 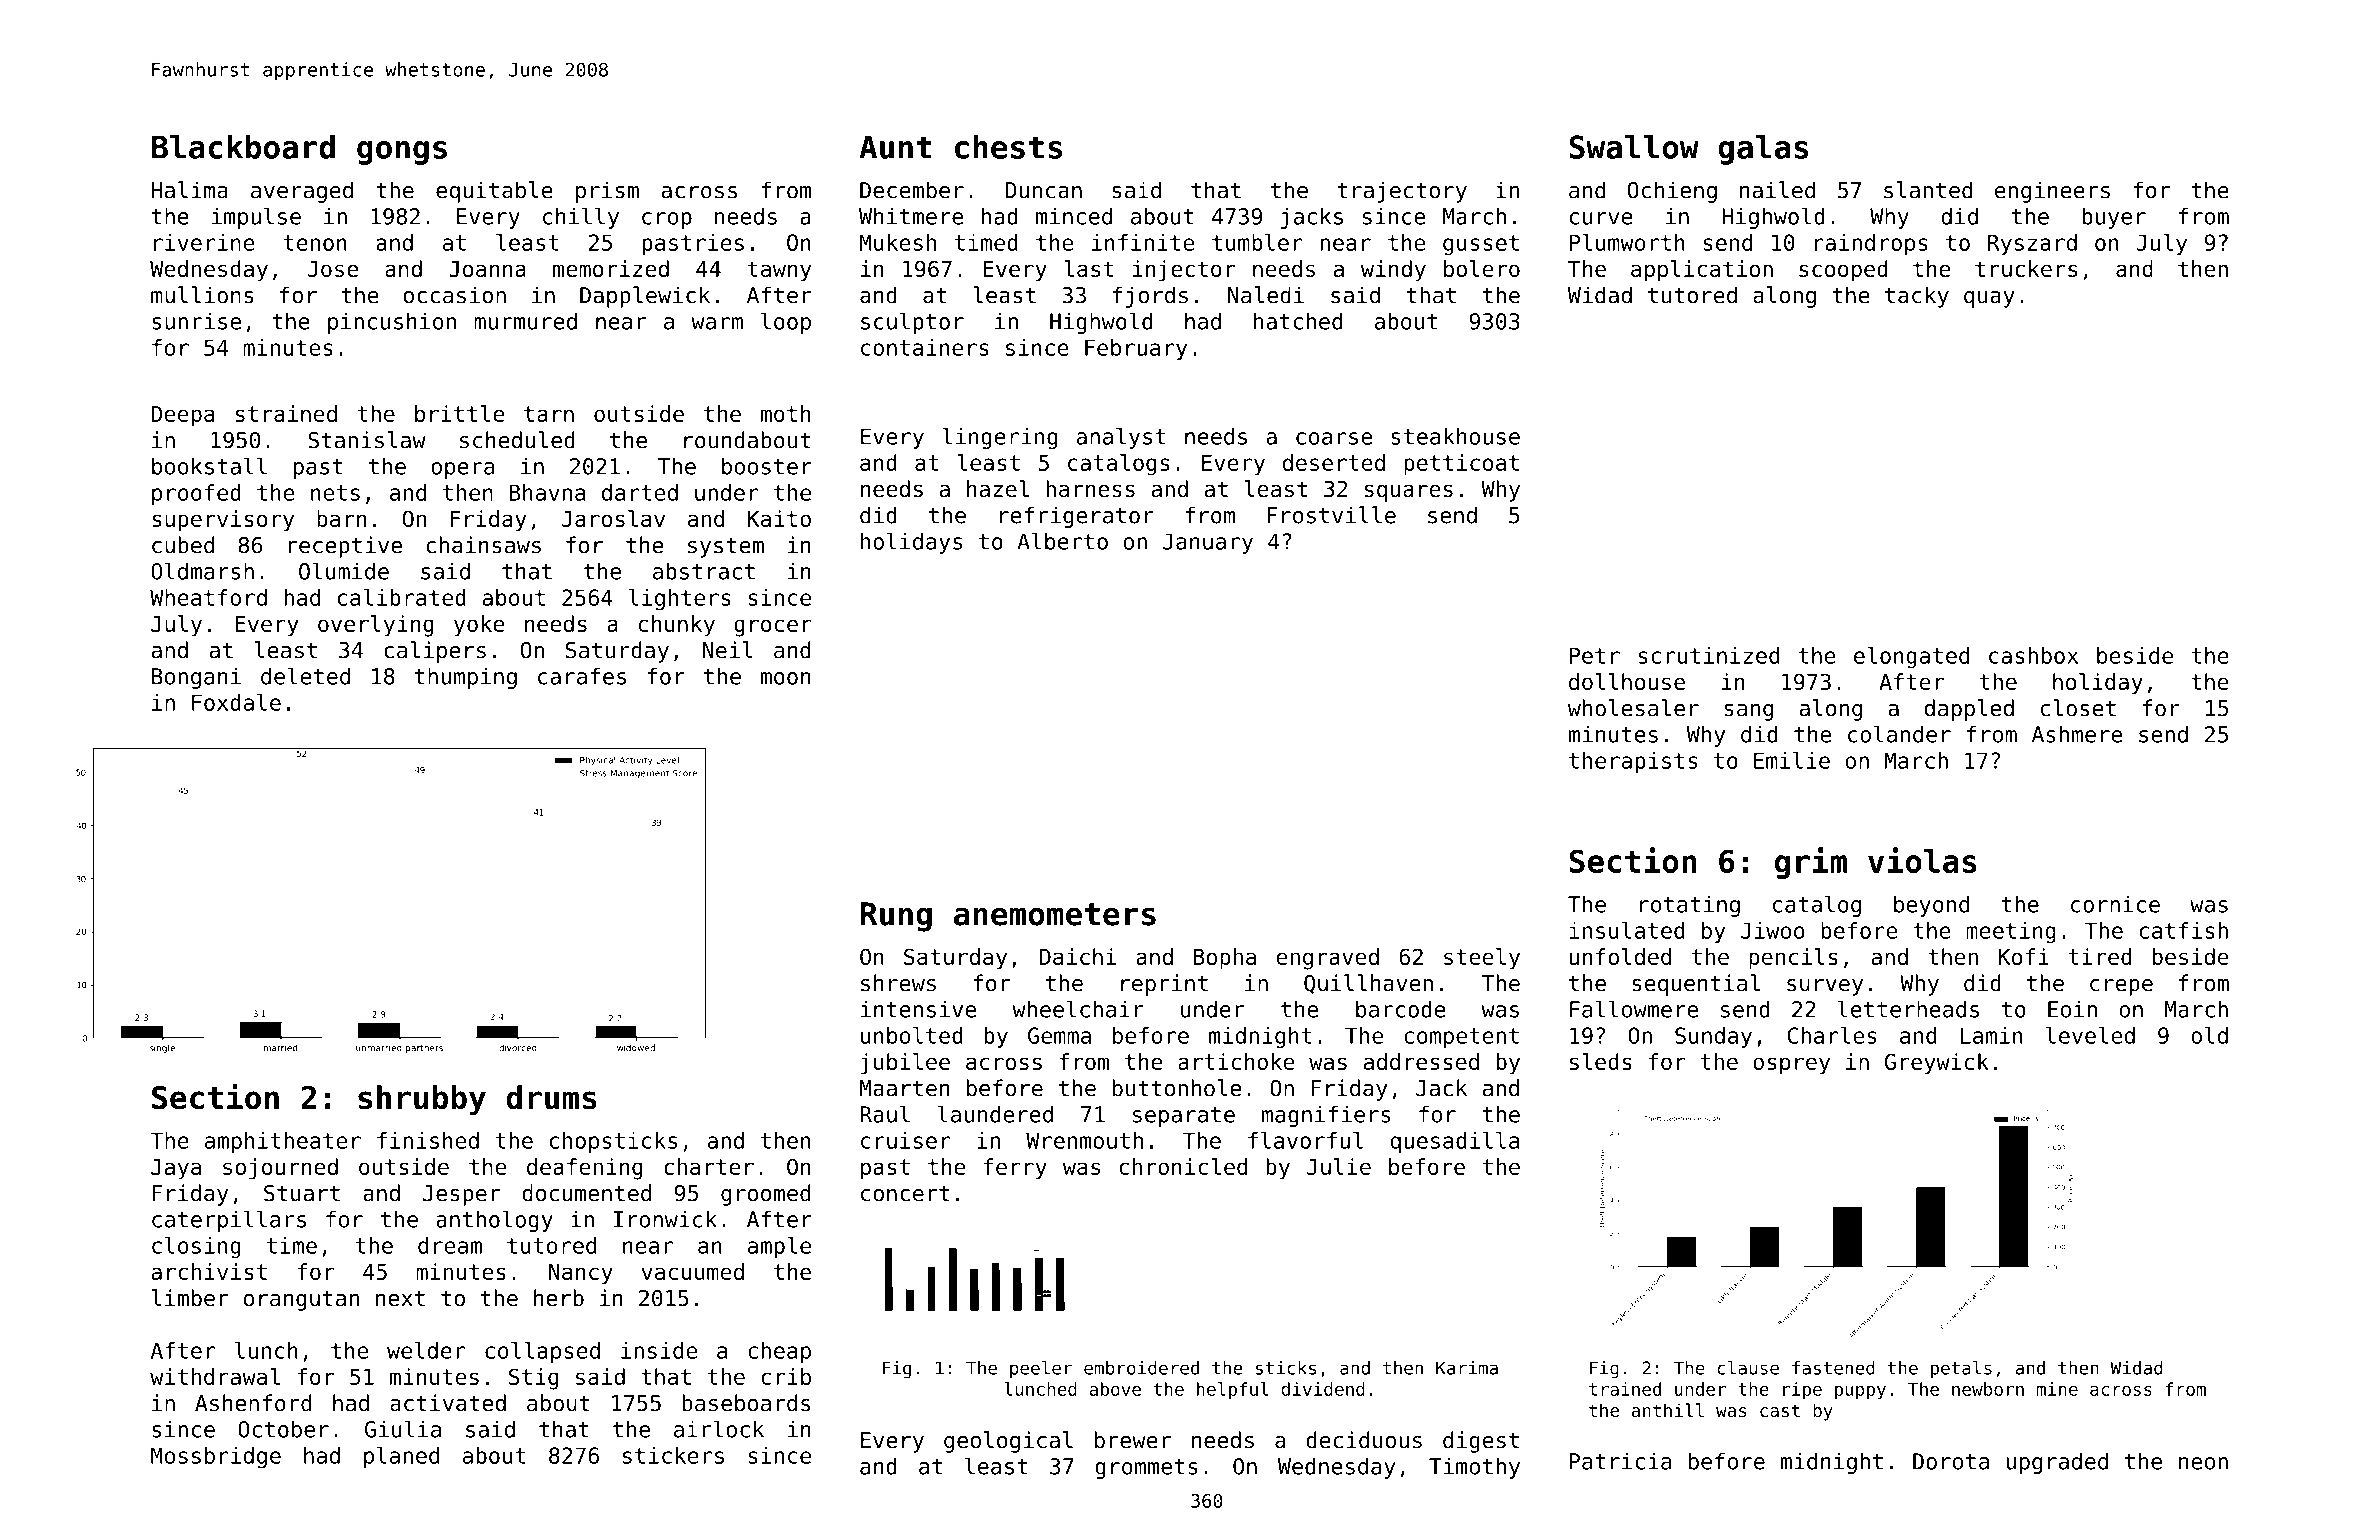 I want to click on Wrenmouth, so click(x=1084, y=1140).
